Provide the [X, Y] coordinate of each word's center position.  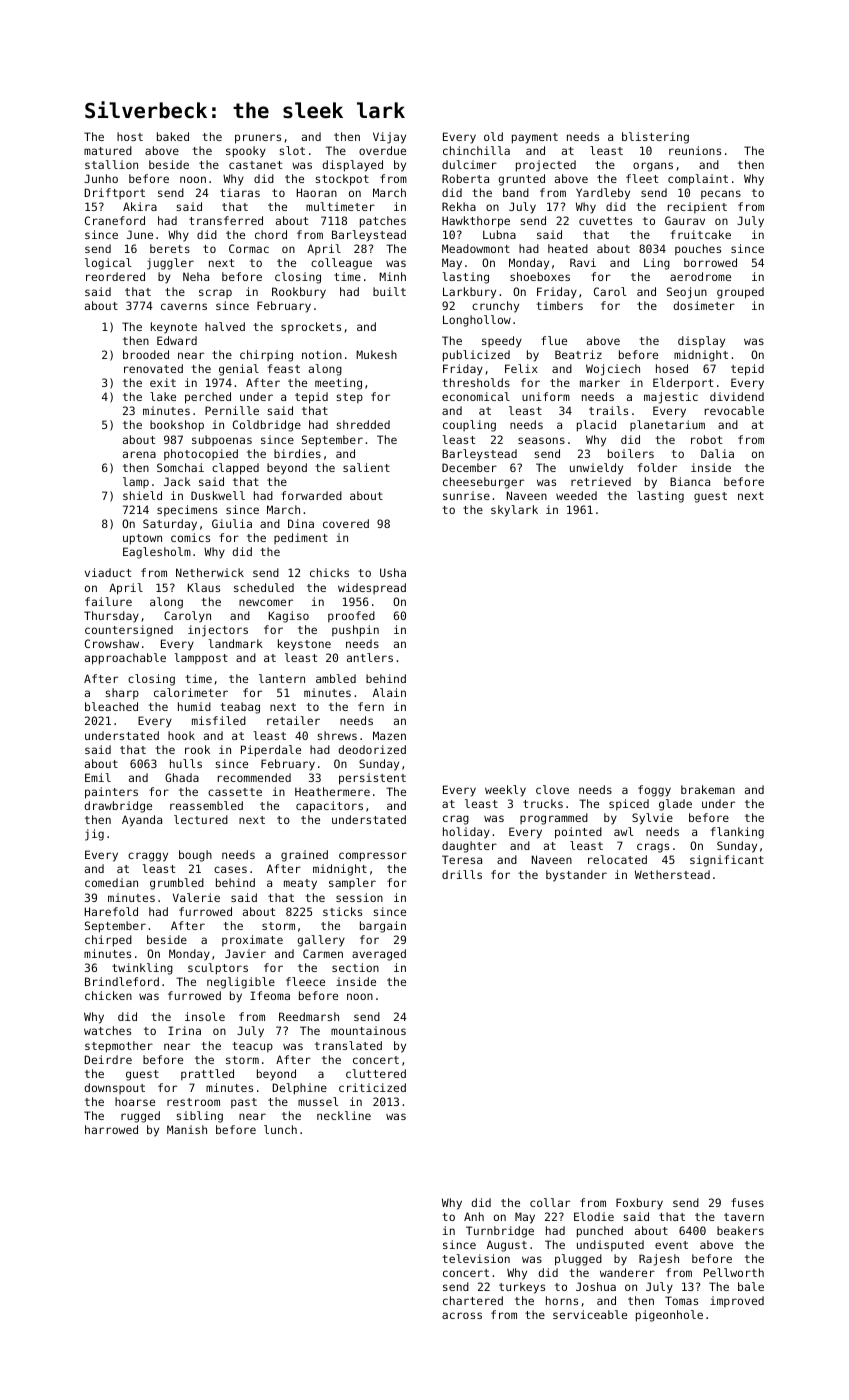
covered [346, 523]
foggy [654, 791]
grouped [740, 293]
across [462, 1315]
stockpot [342, 180]
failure [108, 601]
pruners [258, 139]
